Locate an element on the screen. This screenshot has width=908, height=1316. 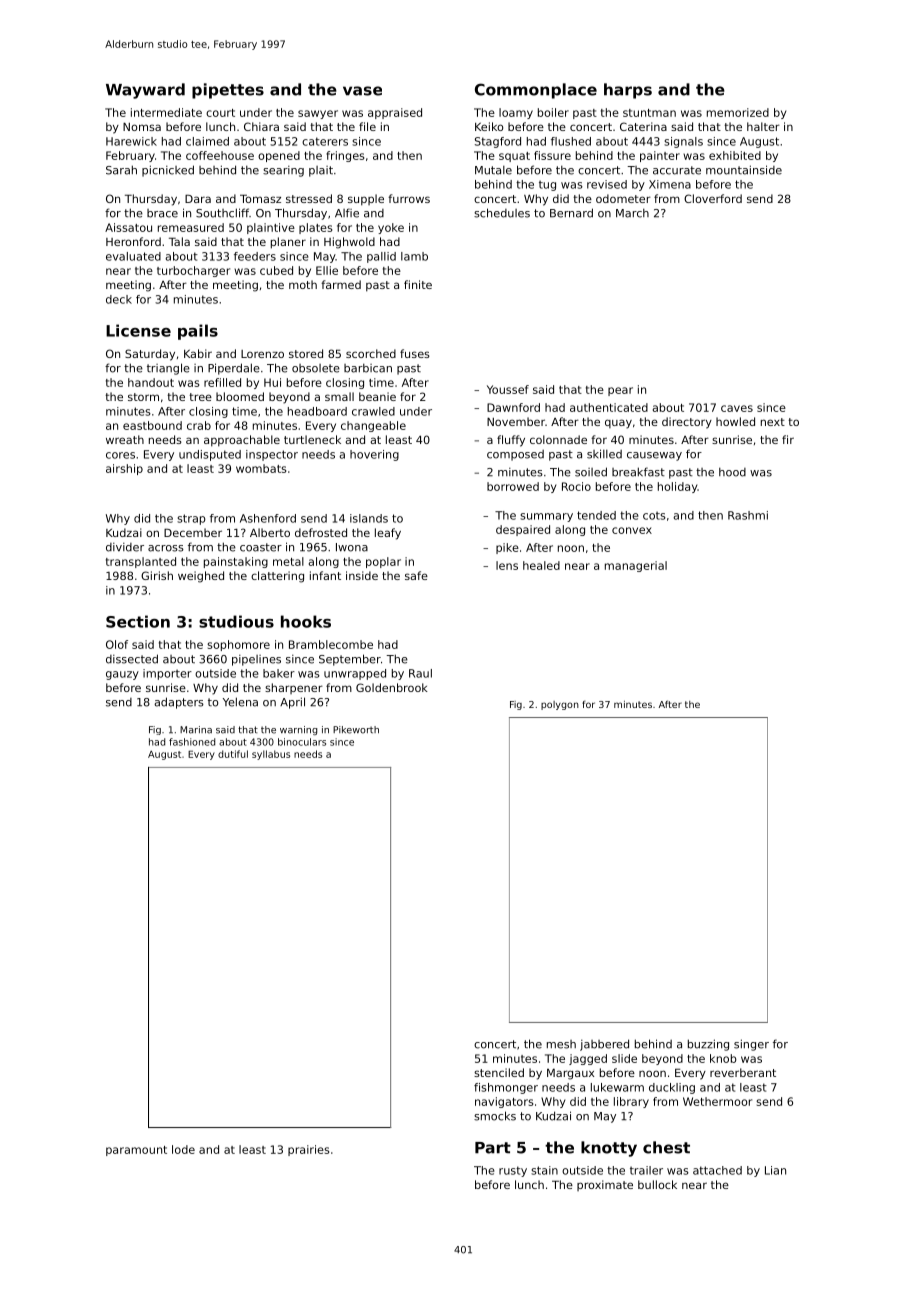
divider is located at coordinates (125, 547).
